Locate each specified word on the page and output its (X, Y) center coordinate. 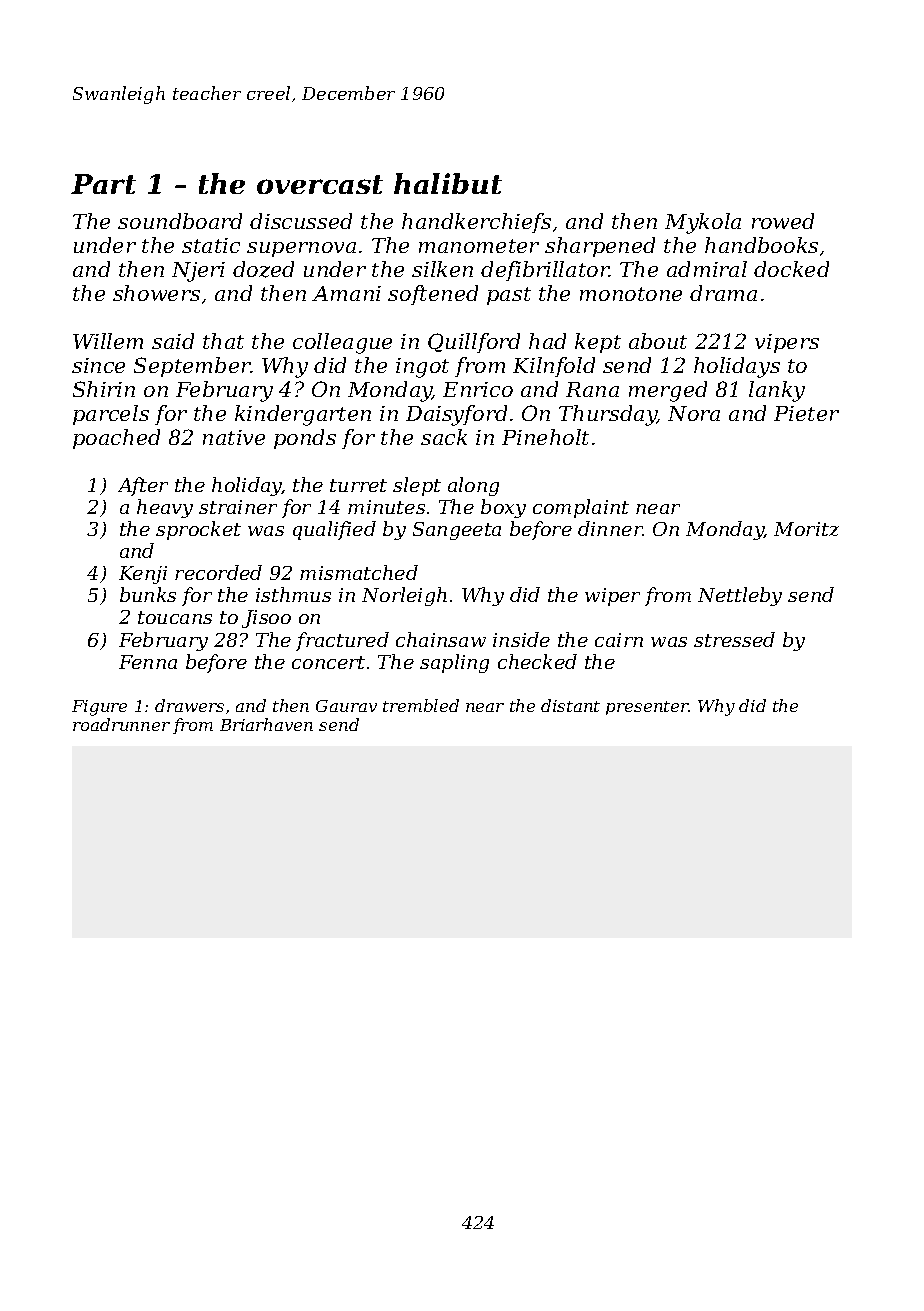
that (223, 341)
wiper (612, 597)
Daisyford (456, 415)
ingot (422, 368)
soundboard (180, 221)
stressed (734, 639)
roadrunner (121, 724)
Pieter (806, 413)
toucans (175, 617)
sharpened (600, 247)
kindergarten (303, 415)
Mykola (703, 223)
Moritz (806, 529)
